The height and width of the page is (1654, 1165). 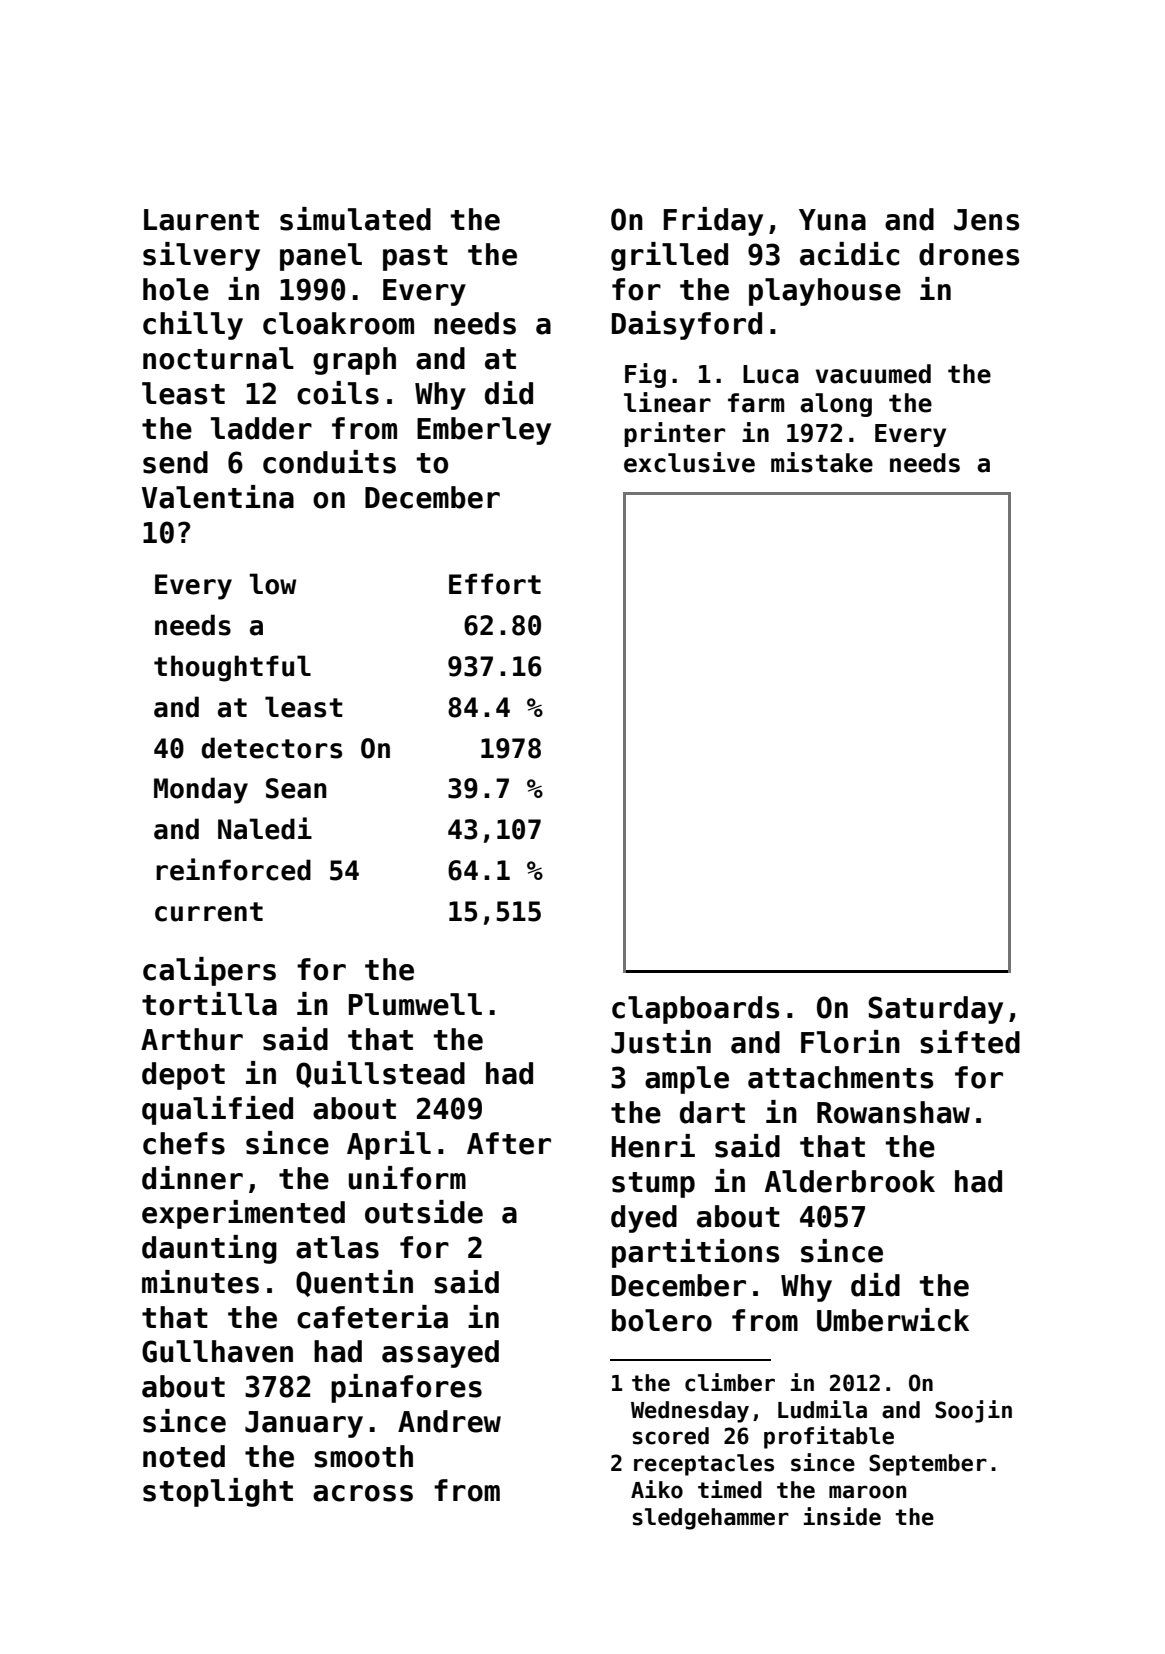 I want to click on across, so click(x=363, y=1493).
